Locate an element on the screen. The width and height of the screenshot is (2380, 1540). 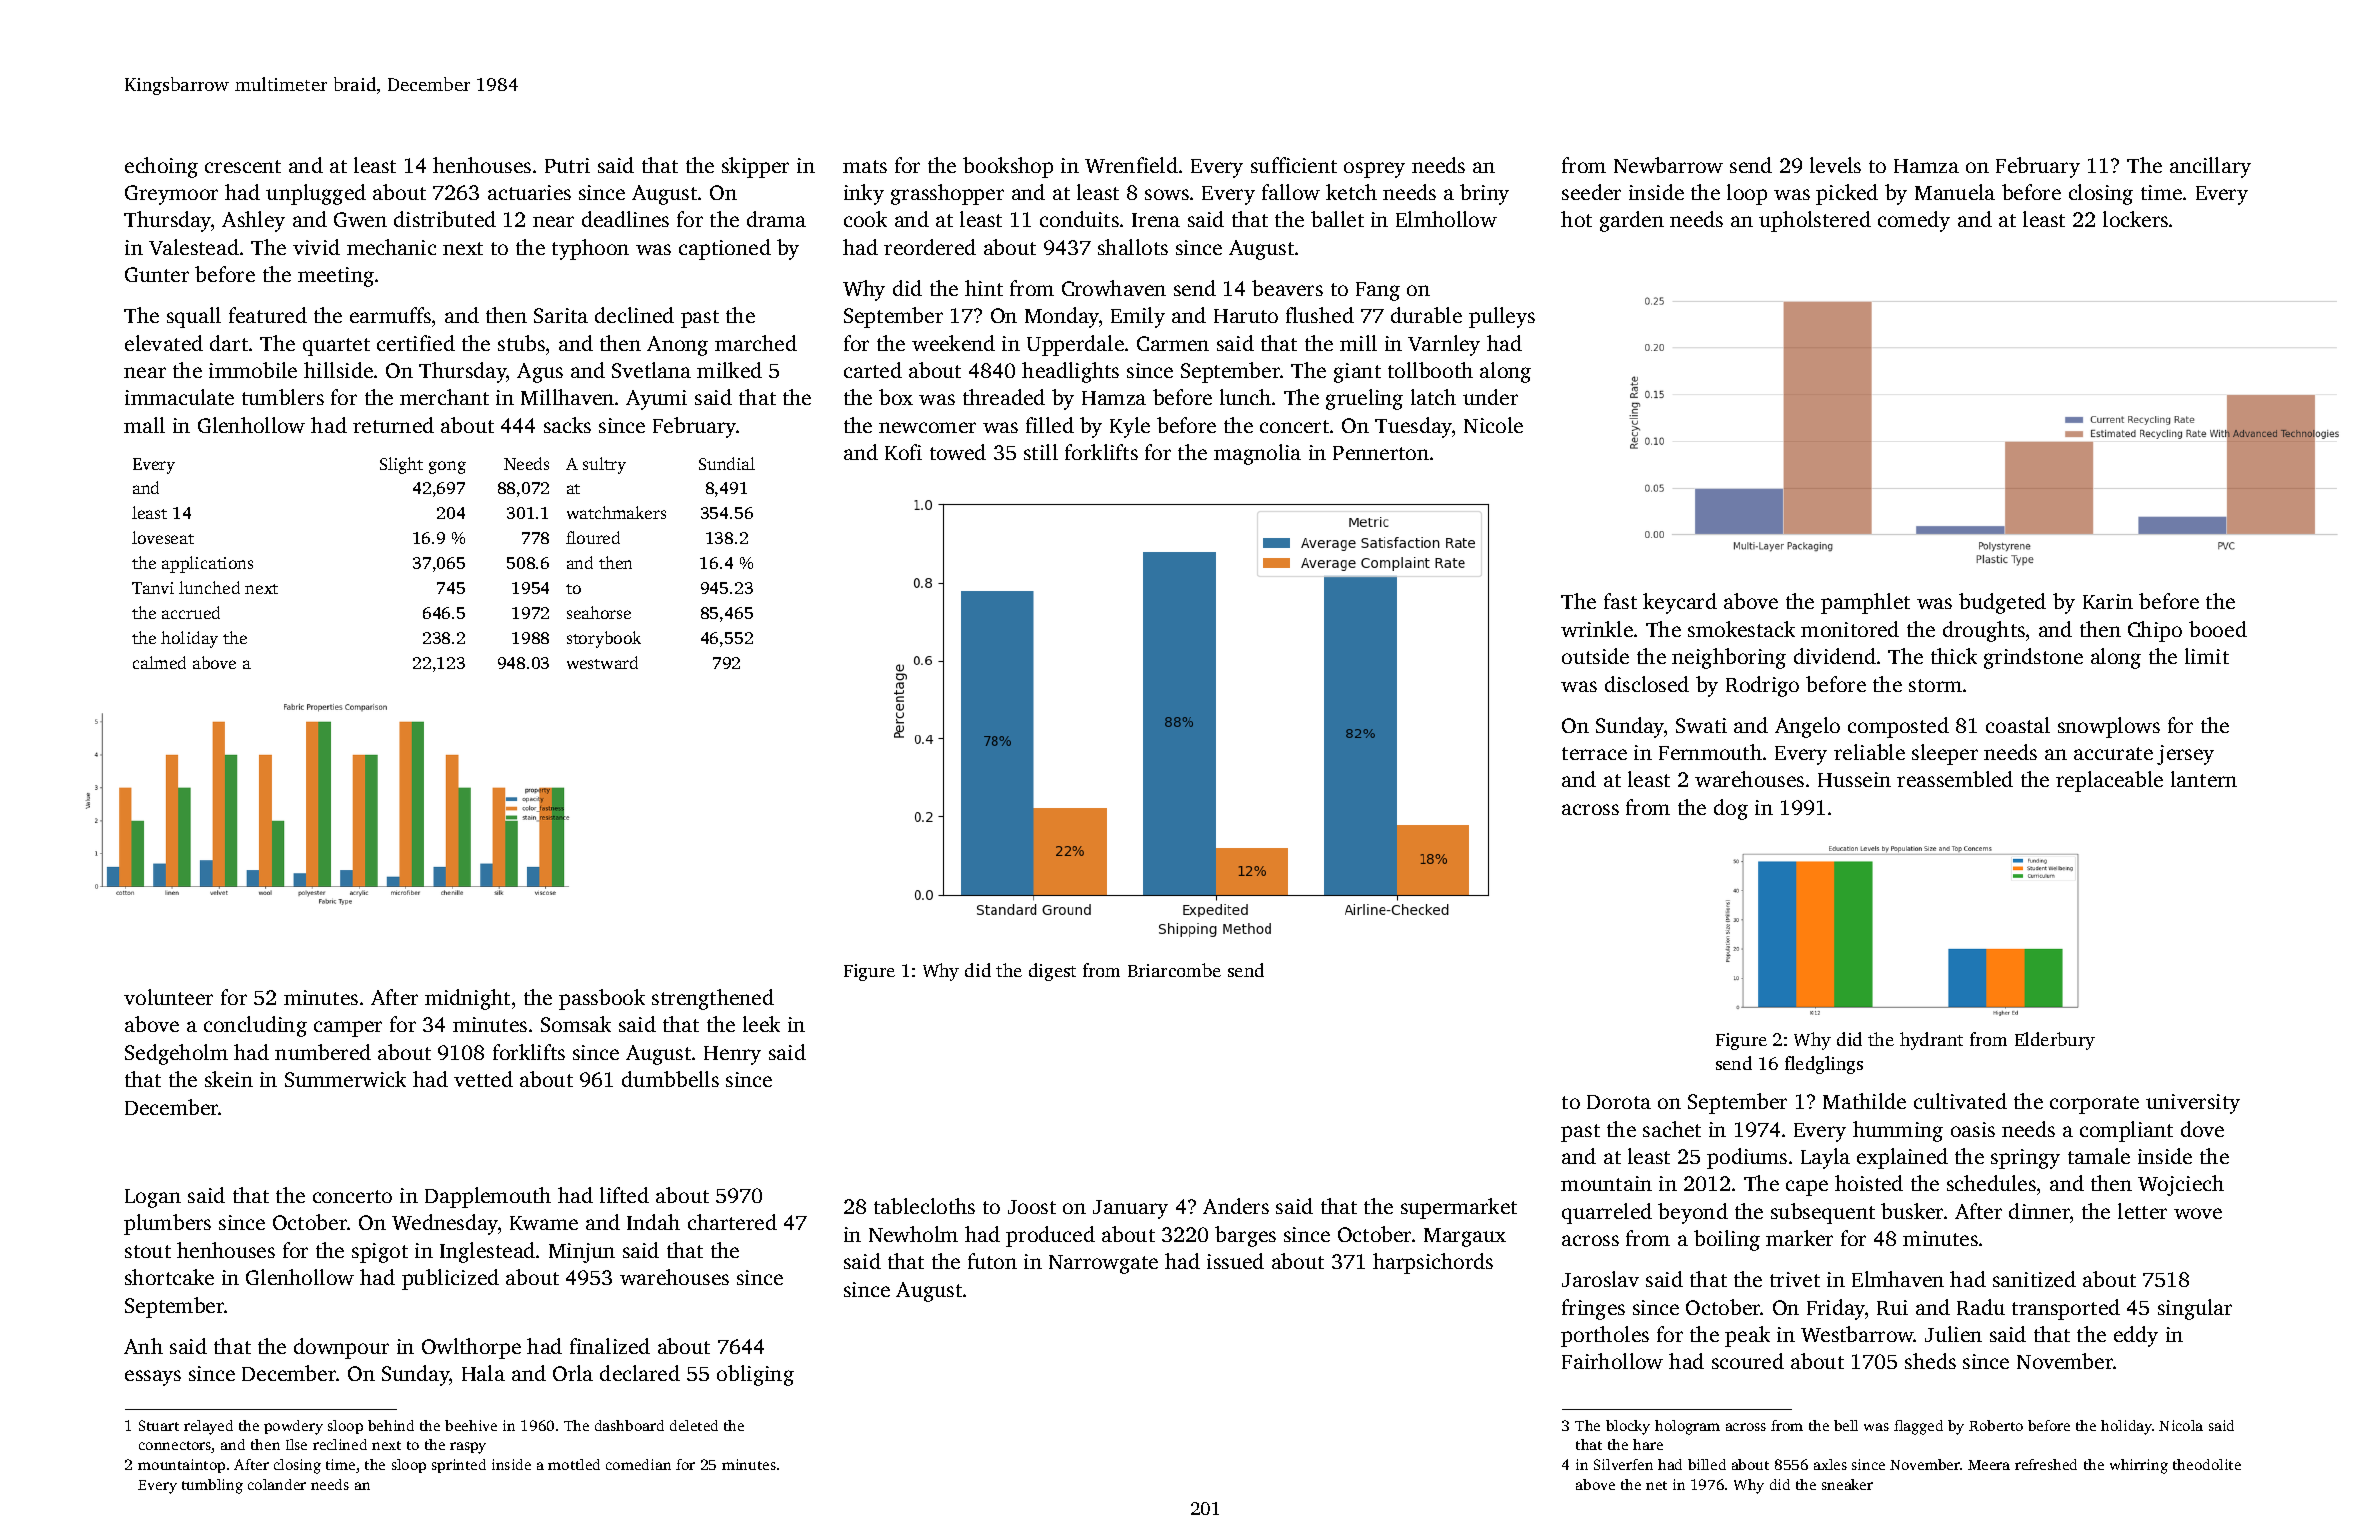
hillside is located at coordinates (338, 370).
